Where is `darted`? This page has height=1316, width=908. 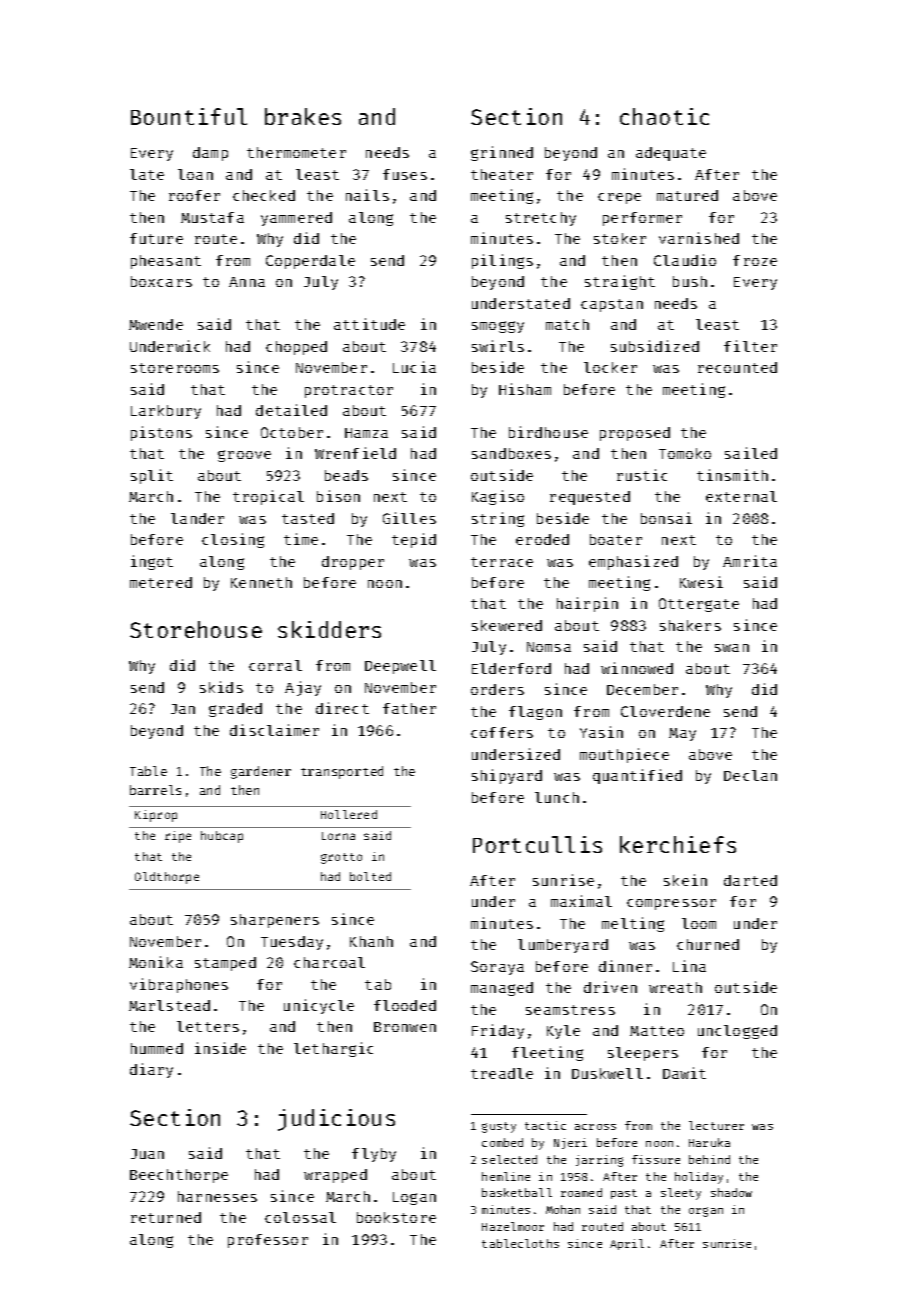 darted is located at coordinates (750, 880).
